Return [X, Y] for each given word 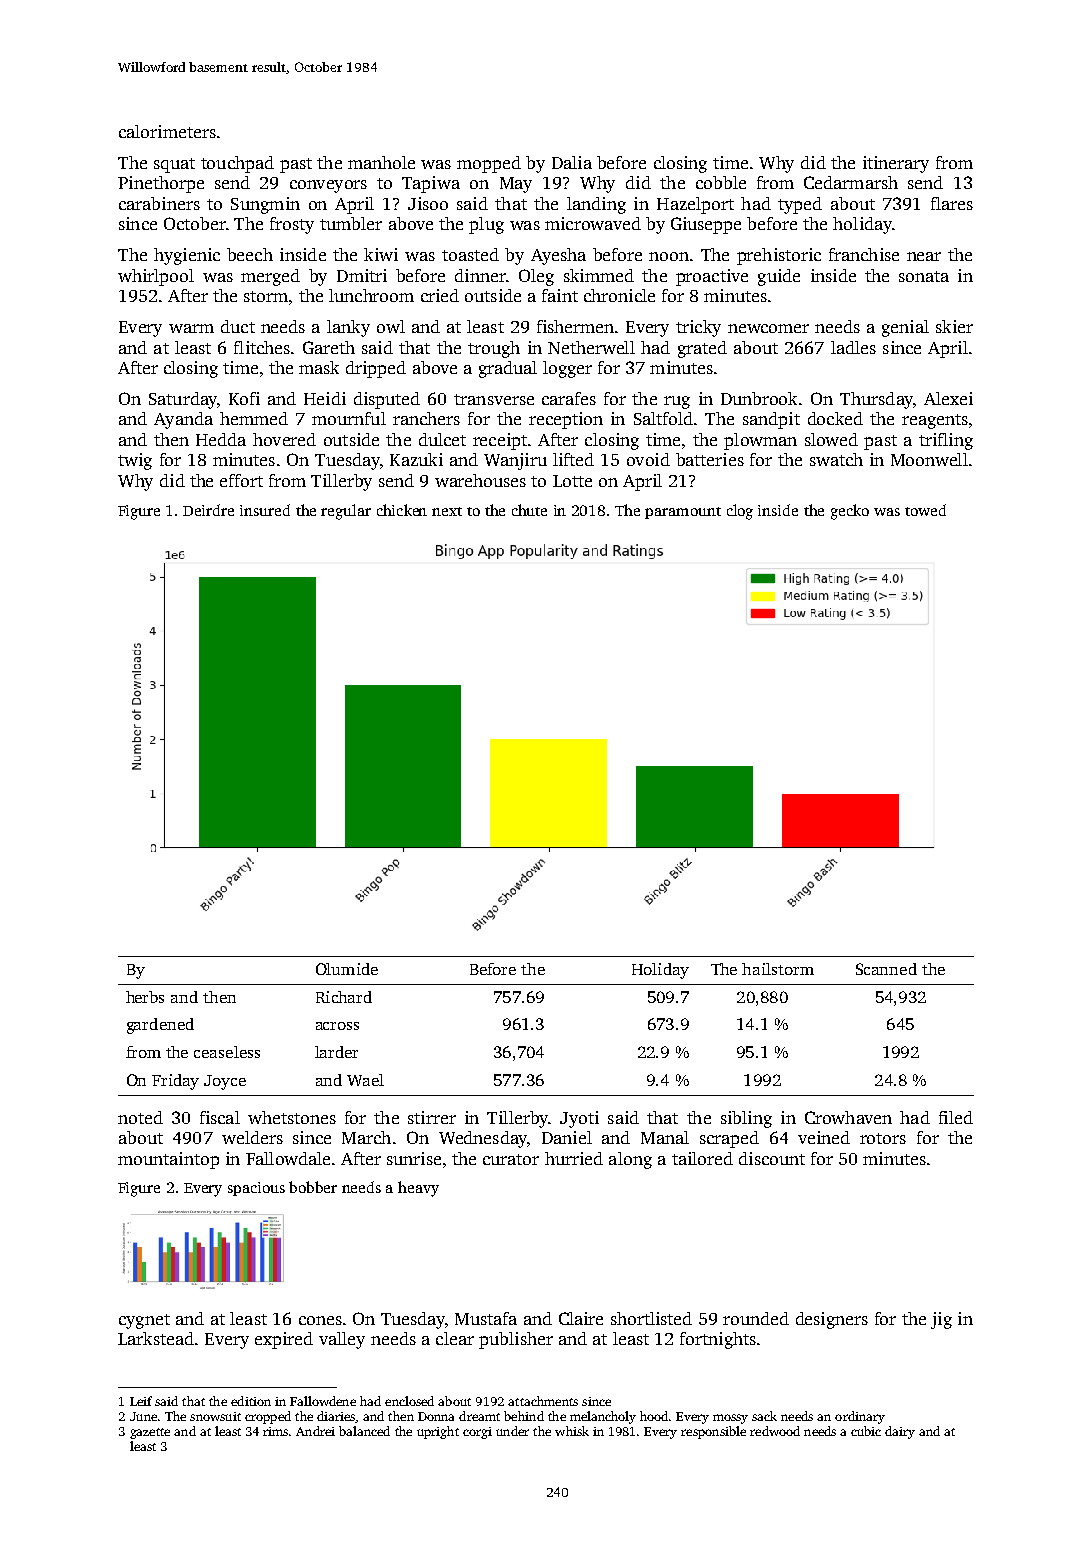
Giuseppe [706, 225]
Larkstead [156, 1338]
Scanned [886, 969]
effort [241, 480]
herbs [145, 997]
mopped [489, 164]
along [630, 1160]
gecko [850, 512]
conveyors [328, 186]
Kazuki [416, 459]
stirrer [432, 1117]
